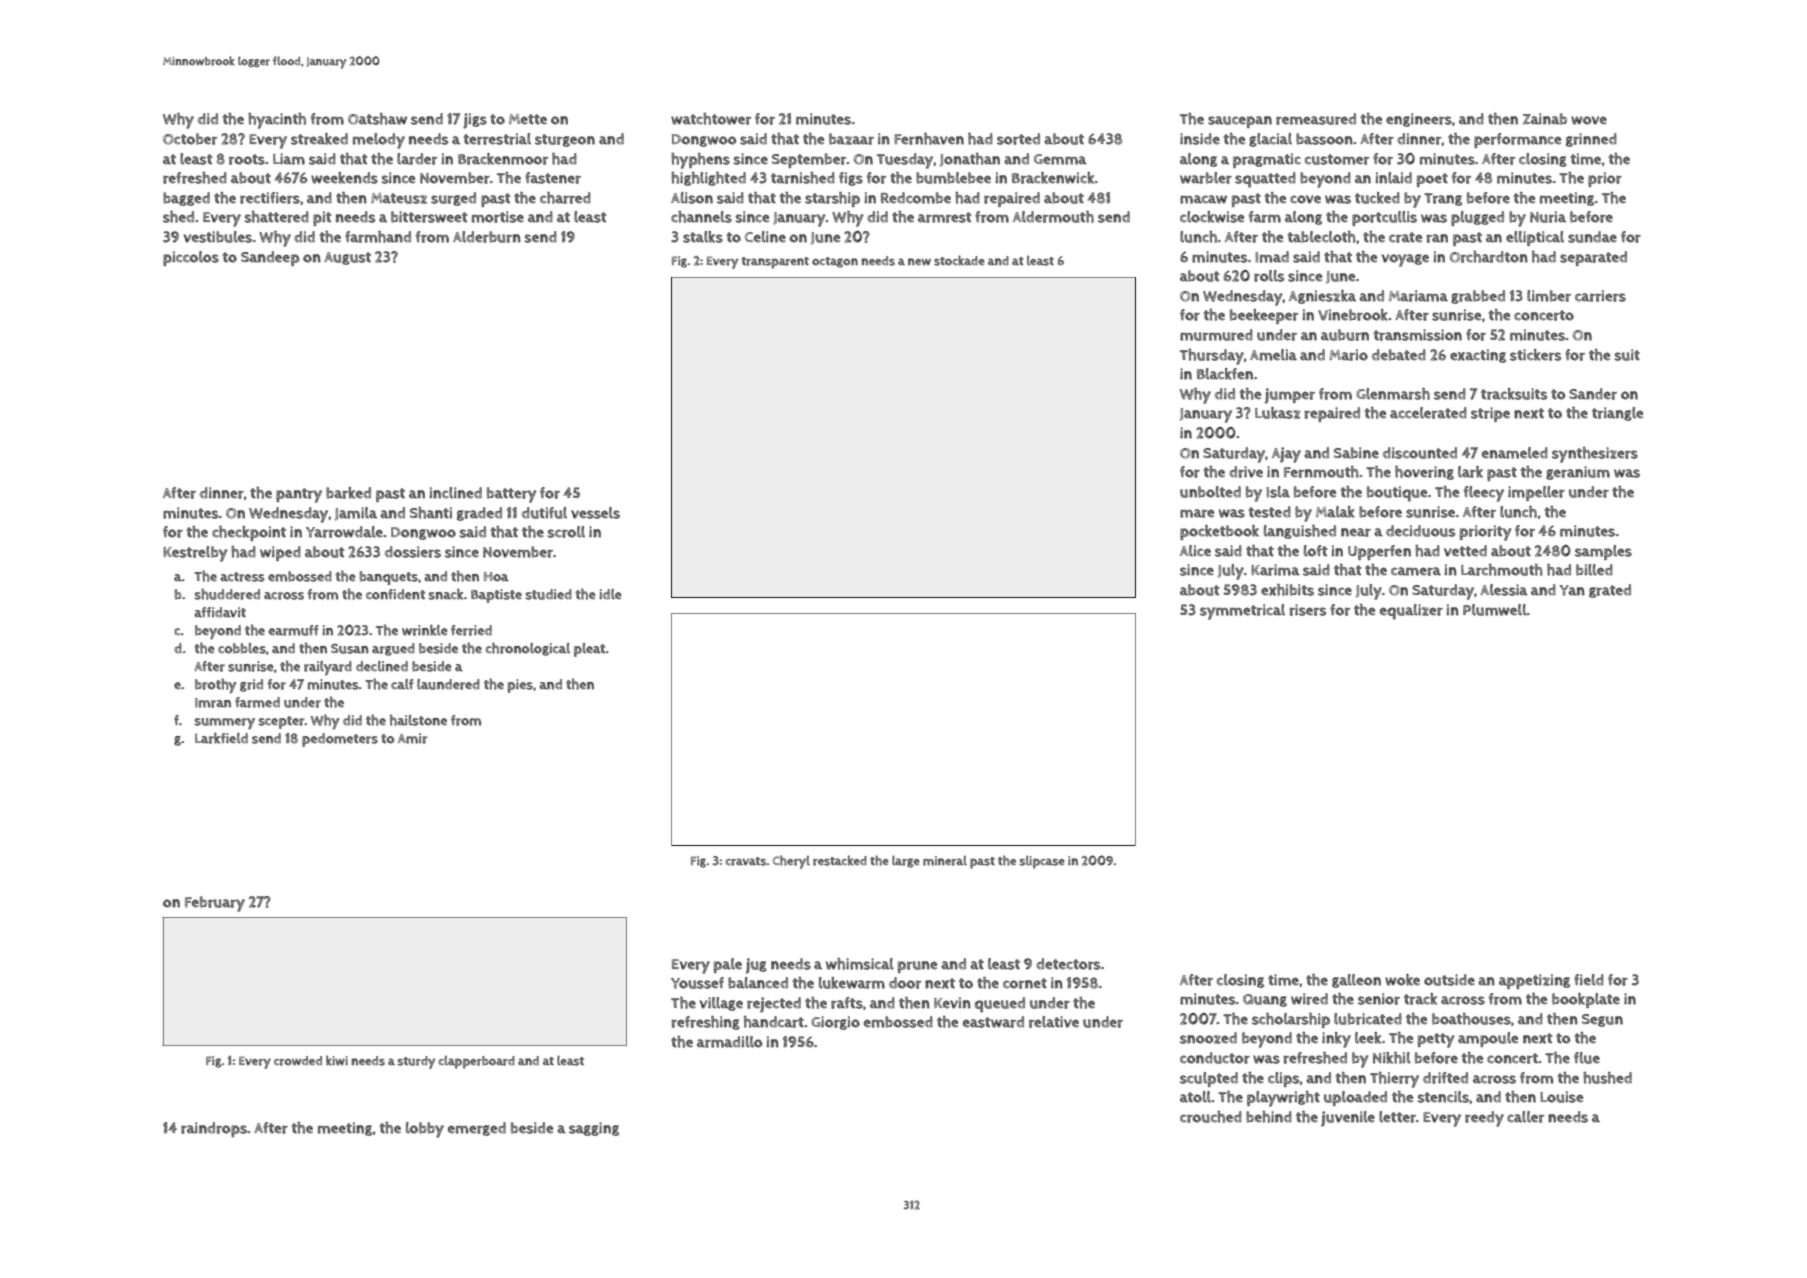 The height and width of the screenshot is (1278, 1807). Describe the element at coordinates (1211, 1117) in the screenshot. I see `crouched` at that location.
